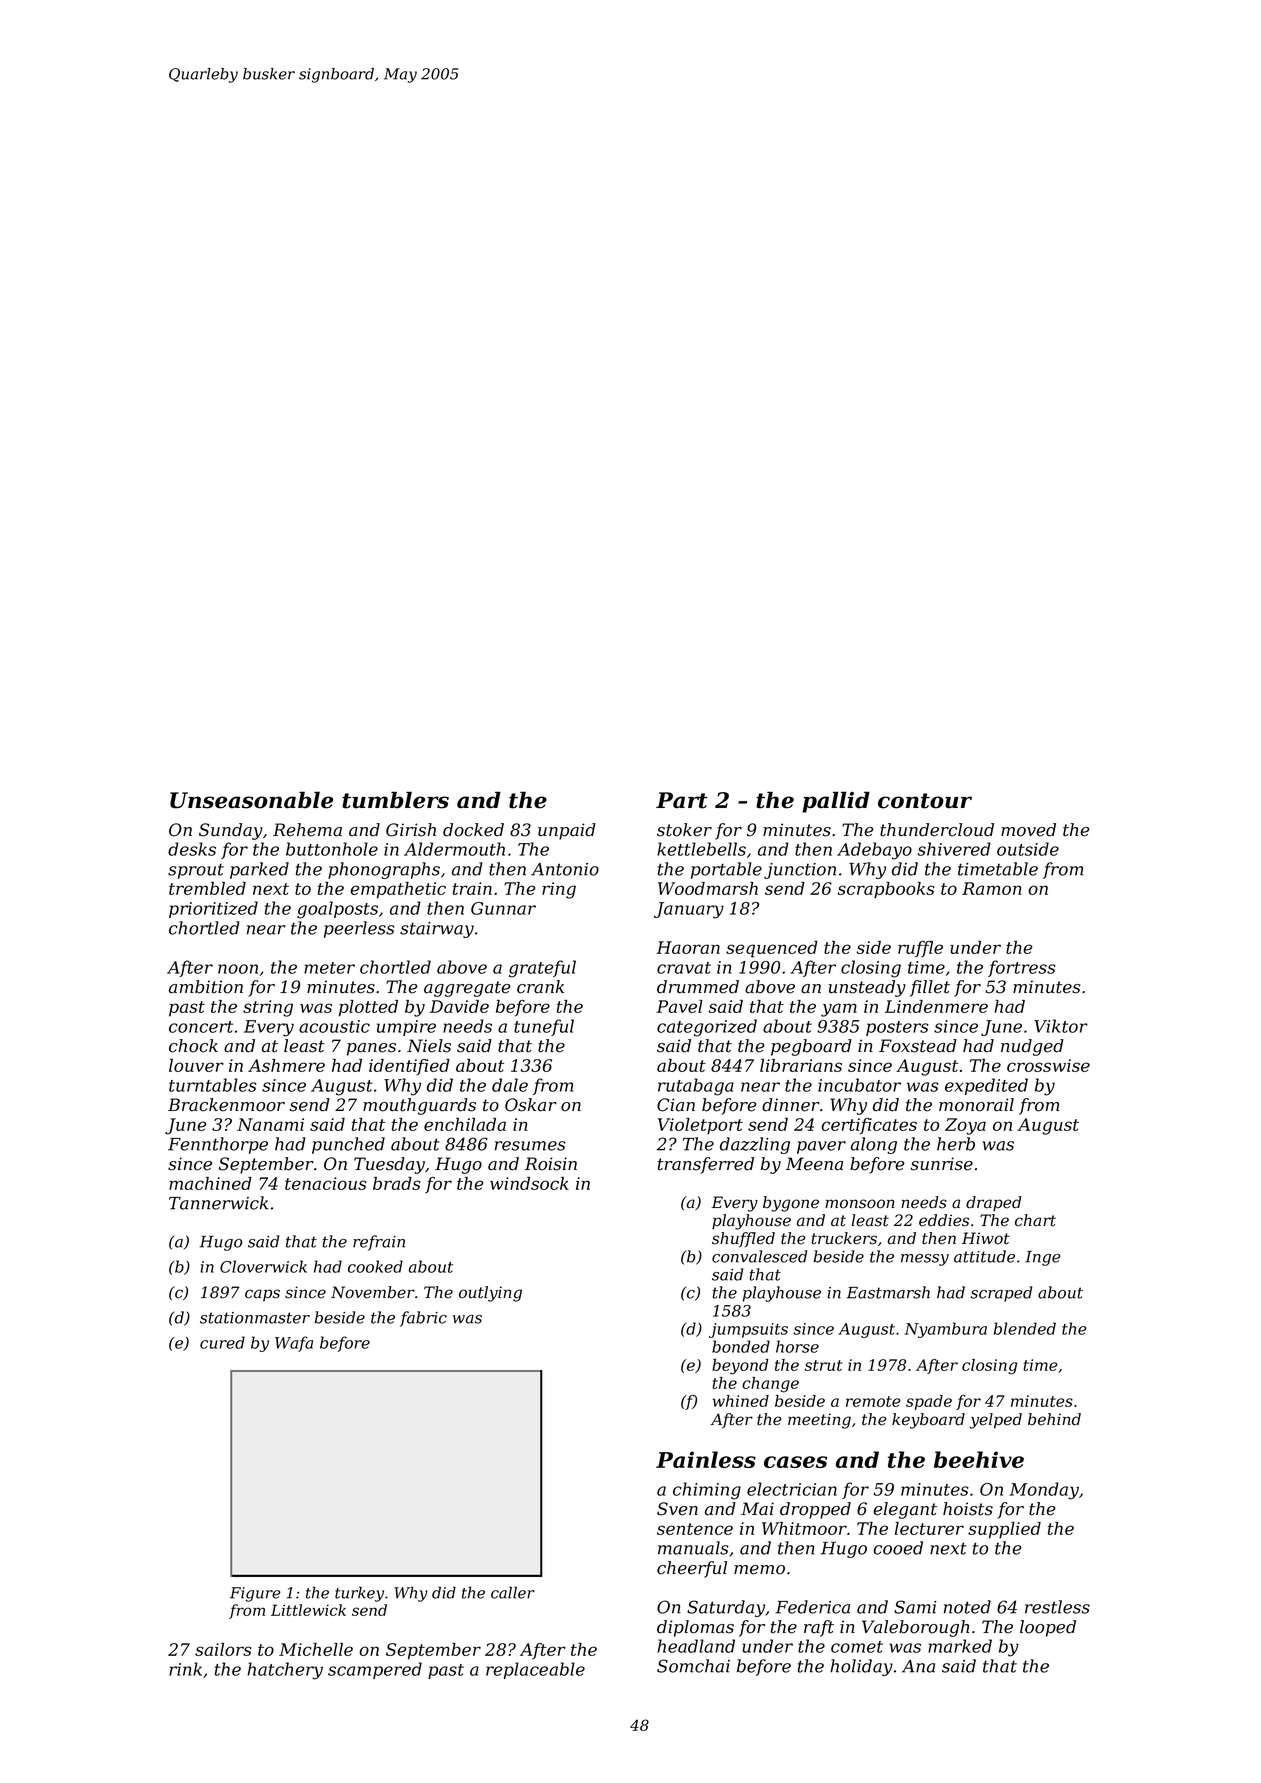 Image resolution: width=1261 pixels, height=1783 pixels. I want to click on blended, so click(1025, 1328).
